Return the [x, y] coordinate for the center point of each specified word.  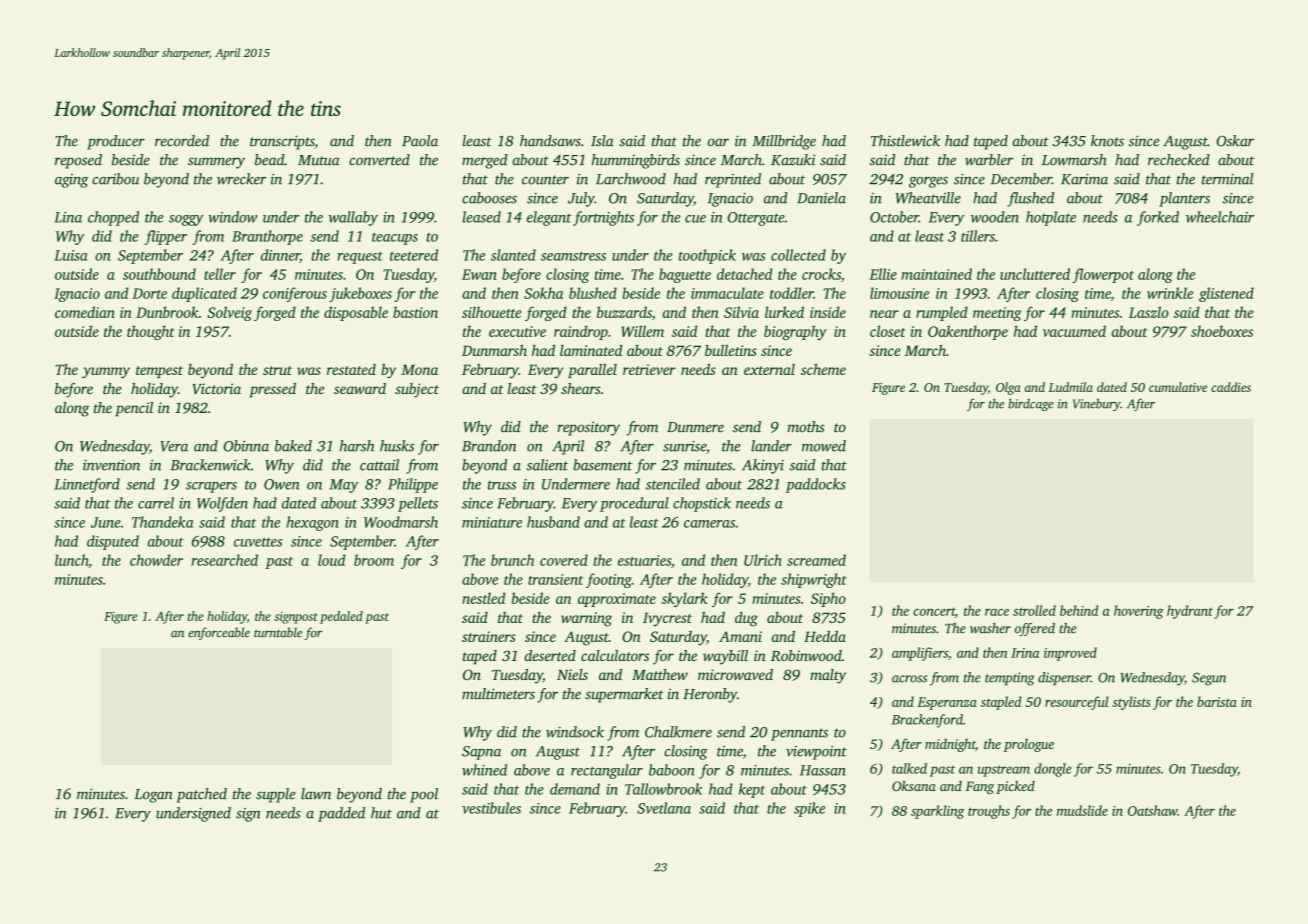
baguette [685, 275]
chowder [156, 560]
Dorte [149, 293]
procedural [634, 504]
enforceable [219, 633]
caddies [1231, 387]
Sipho [828, 599]
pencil [134, 409]
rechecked [1179, 160]
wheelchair [1220, 217]
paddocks [816, 485]
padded [341, 814]
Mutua [319, 160]
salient [547, 465]
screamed [816, 560]
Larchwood [631, 179]
